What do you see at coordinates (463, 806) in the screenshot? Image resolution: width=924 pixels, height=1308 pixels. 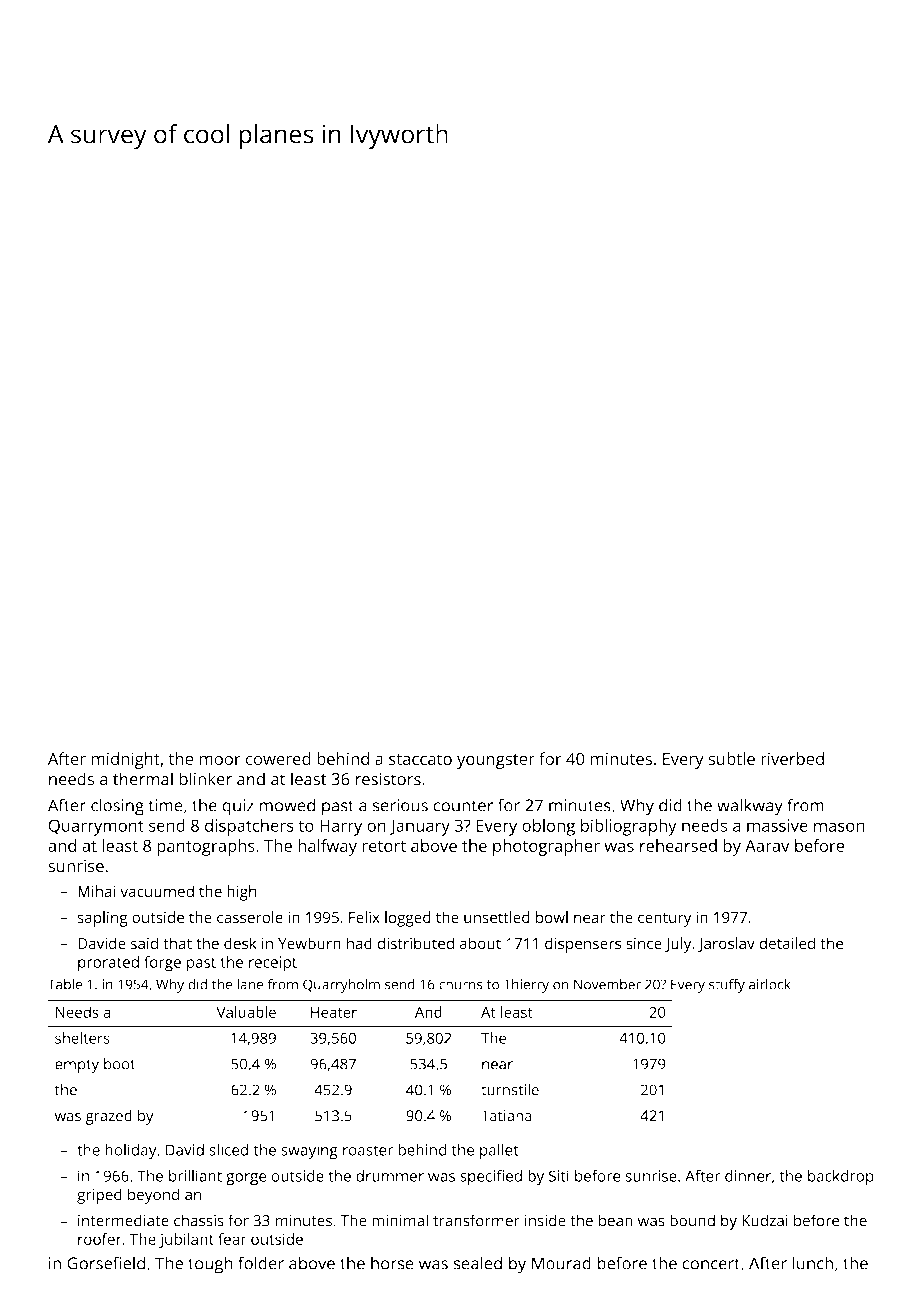 I see `counter` at bounding box center [463, 806].
